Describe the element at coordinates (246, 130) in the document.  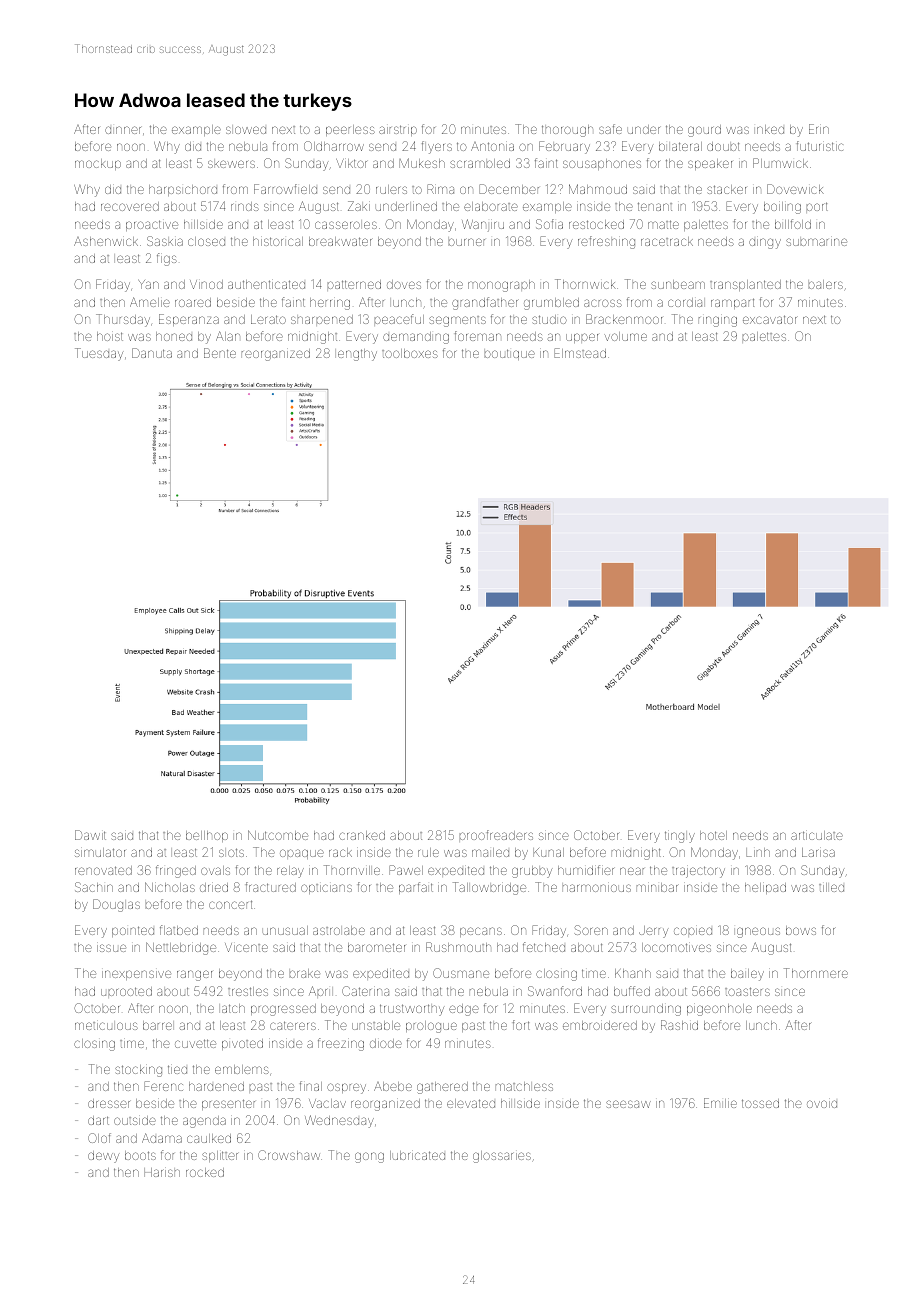
I see `slowed` at that location.
